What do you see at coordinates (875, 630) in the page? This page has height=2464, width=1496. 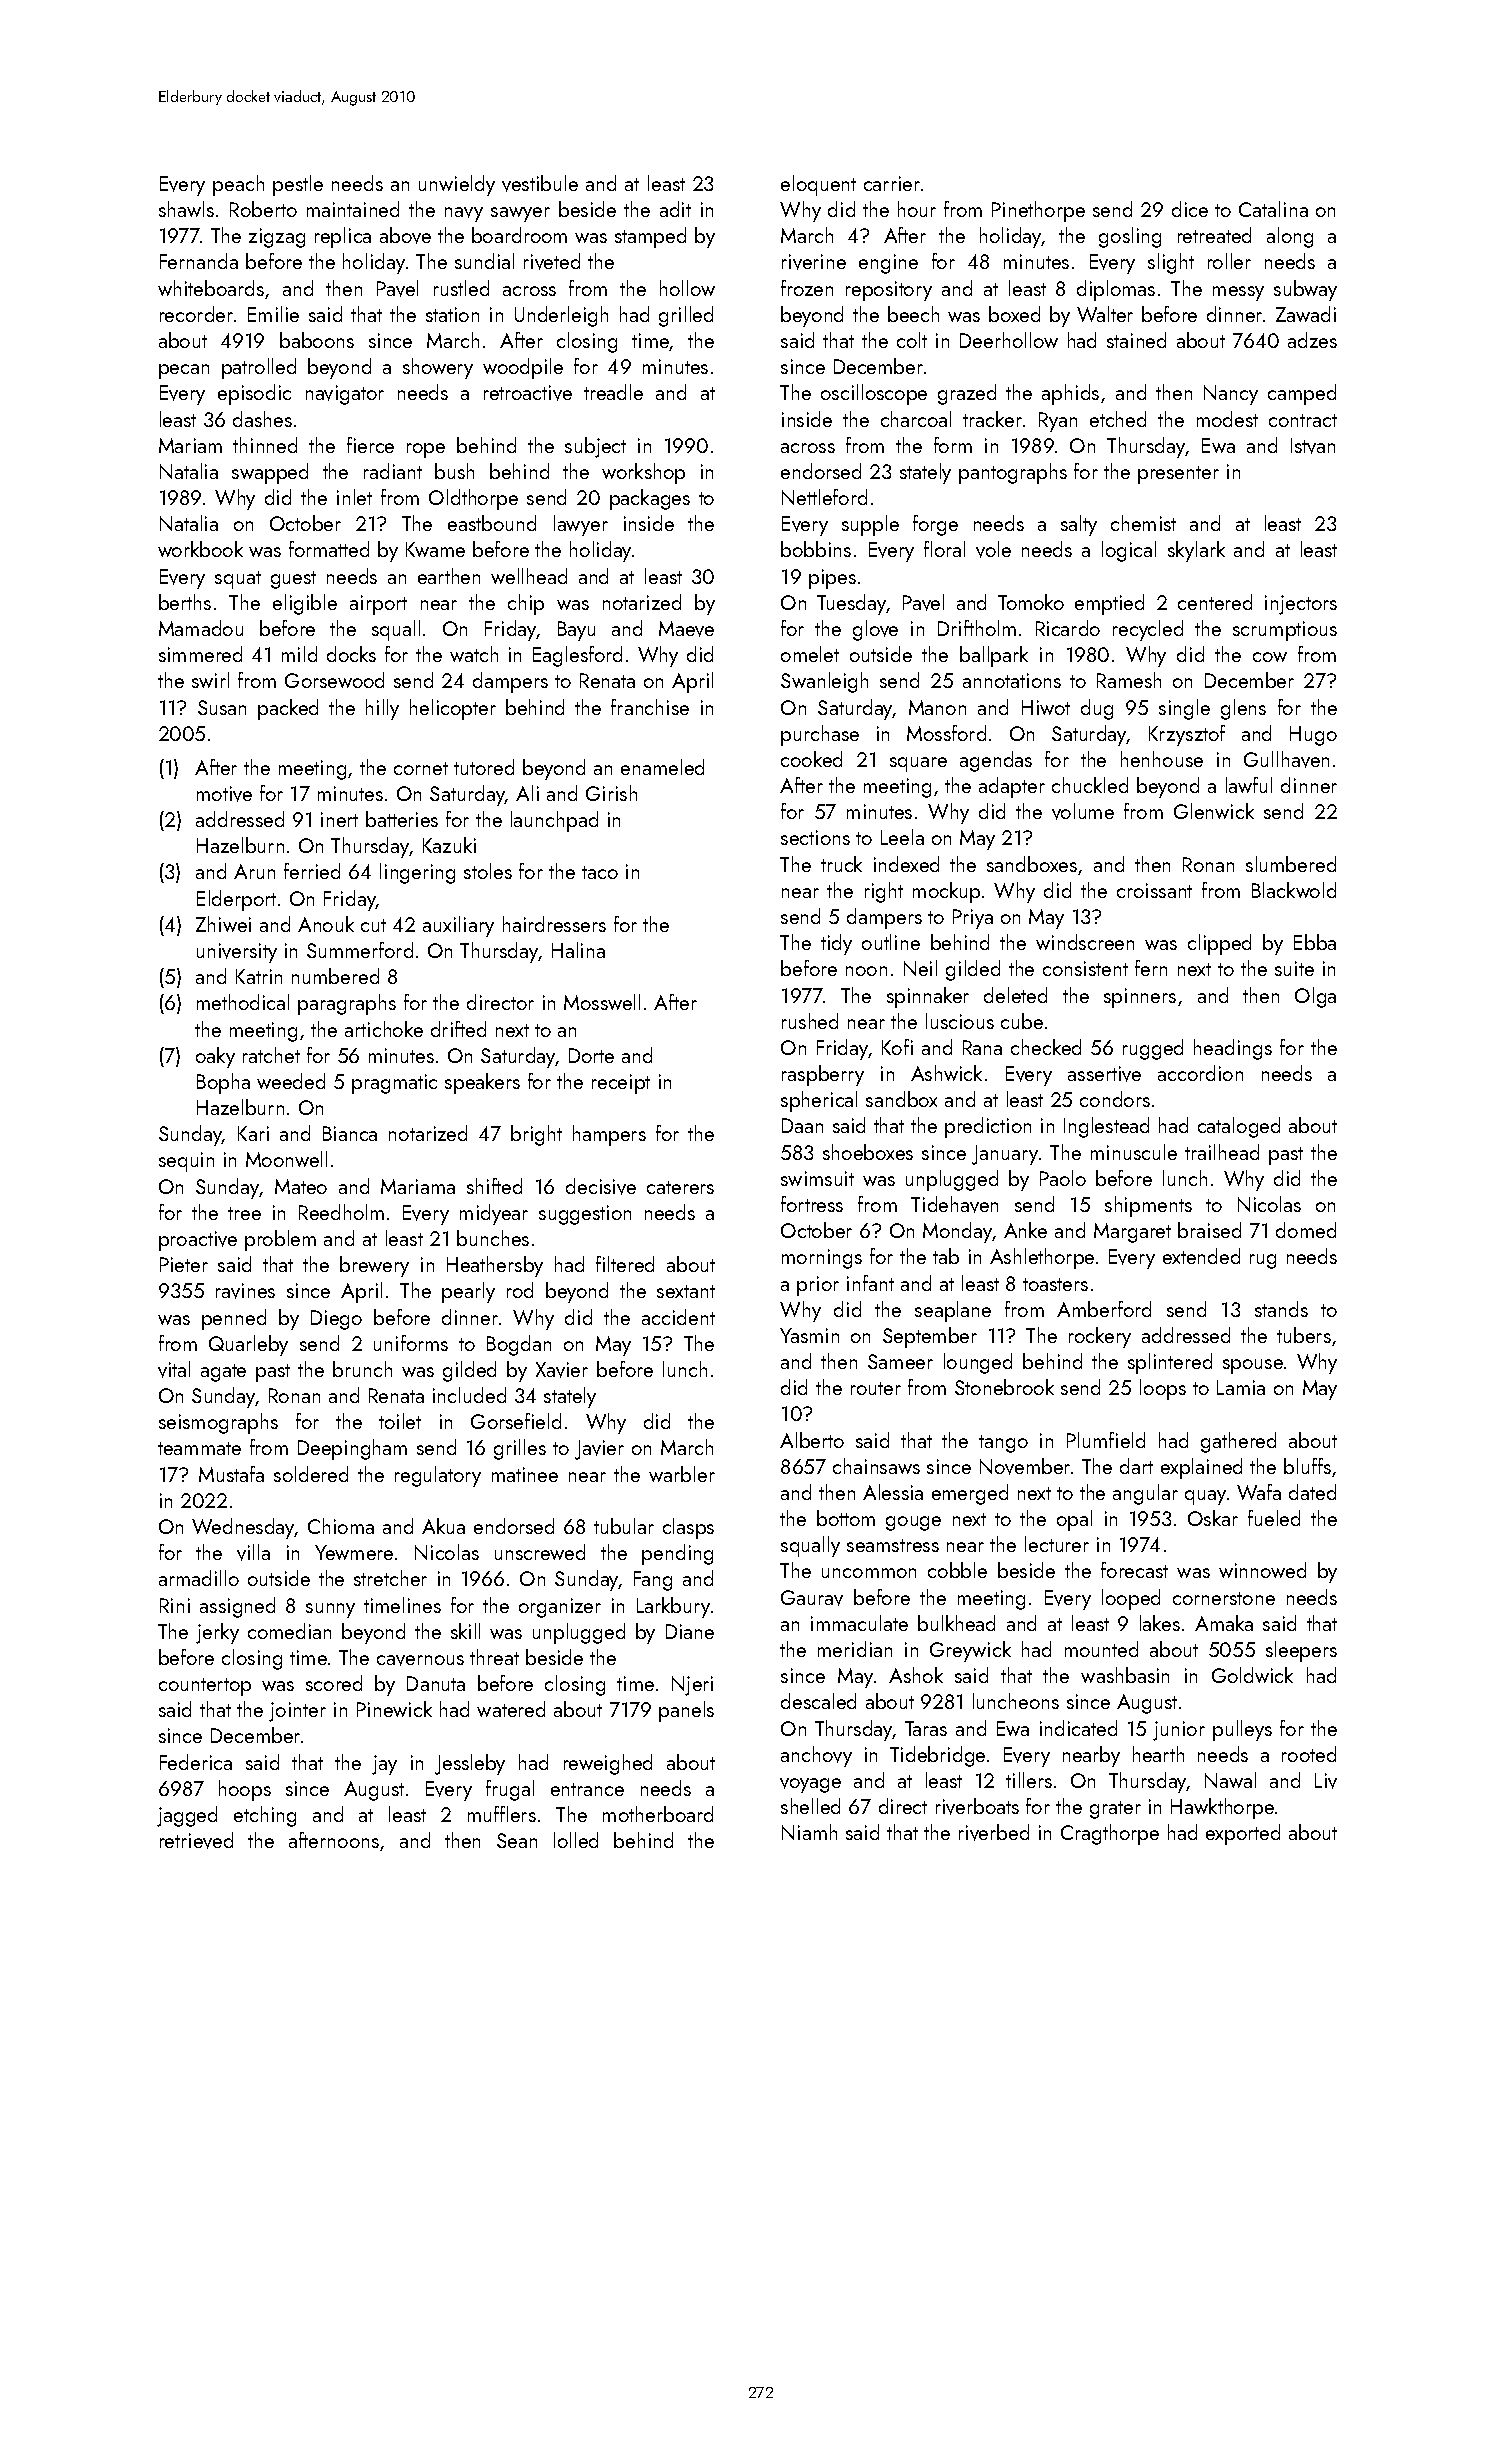 I see `glove` at bounding box center [875, 630].
